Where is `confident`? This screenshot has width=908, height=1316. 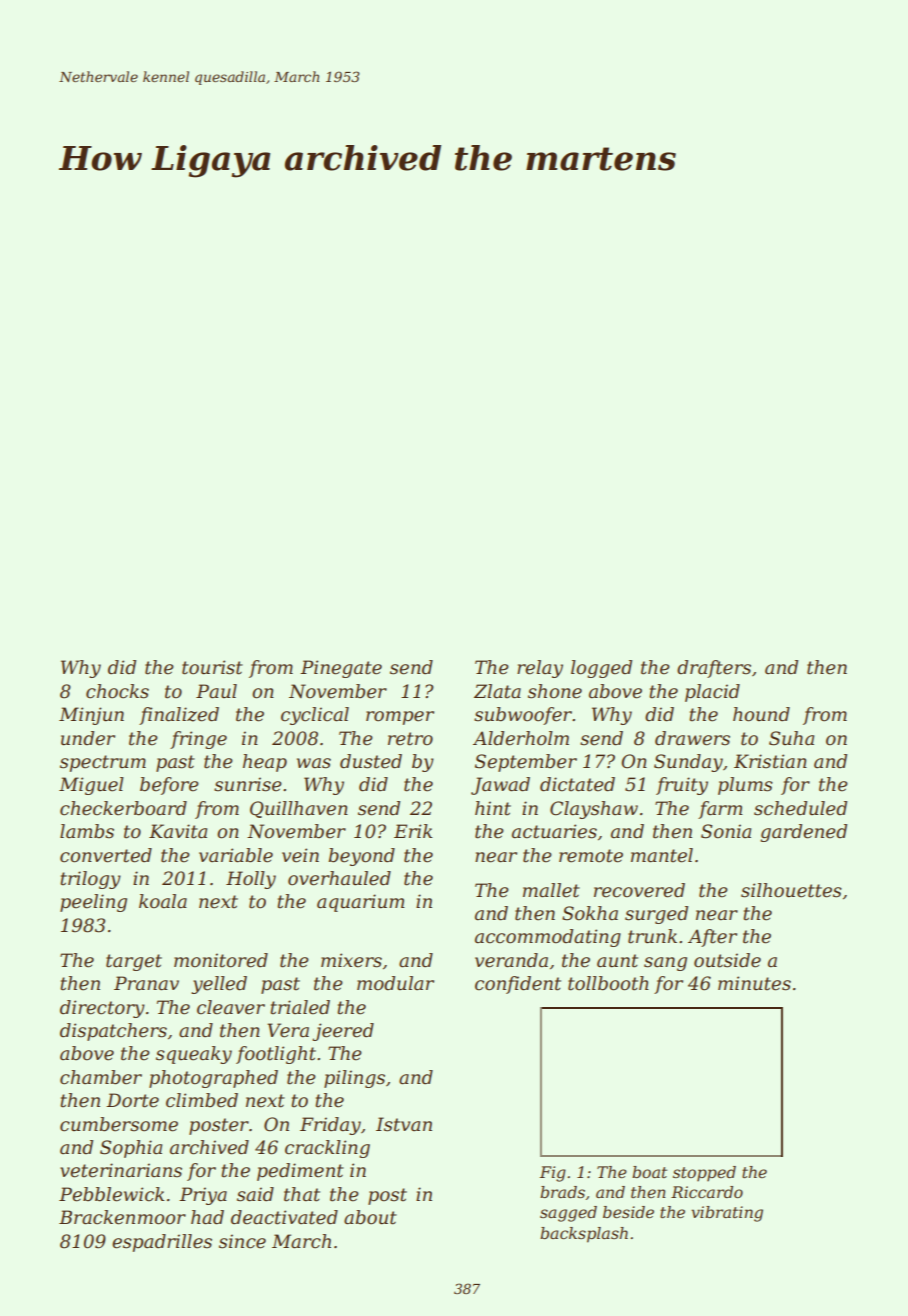 confident is located at coordinates (518, 985).
